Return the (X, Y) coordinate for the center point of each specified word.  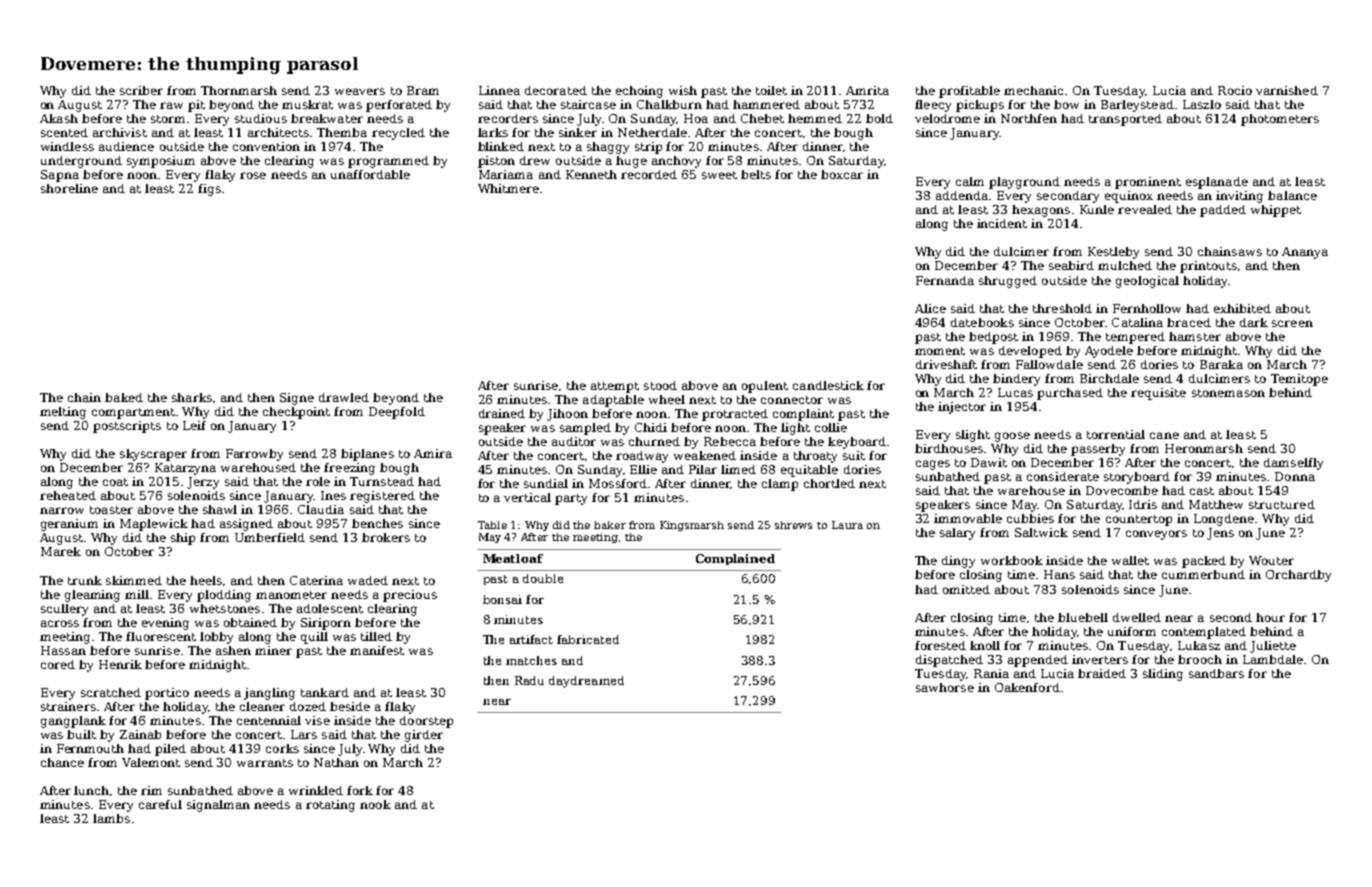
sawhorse (945, 687)
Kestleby (1113, 253)
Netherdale (652, 132)
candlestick (828, 385)
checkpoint (296, 413)
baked (124, 397)
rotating (330, 806)
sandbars (1216, 673)
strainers (68, 706)
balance (1292, 195)
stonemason (1228, 393)
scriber (141, 90)
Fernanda (945, 280)
